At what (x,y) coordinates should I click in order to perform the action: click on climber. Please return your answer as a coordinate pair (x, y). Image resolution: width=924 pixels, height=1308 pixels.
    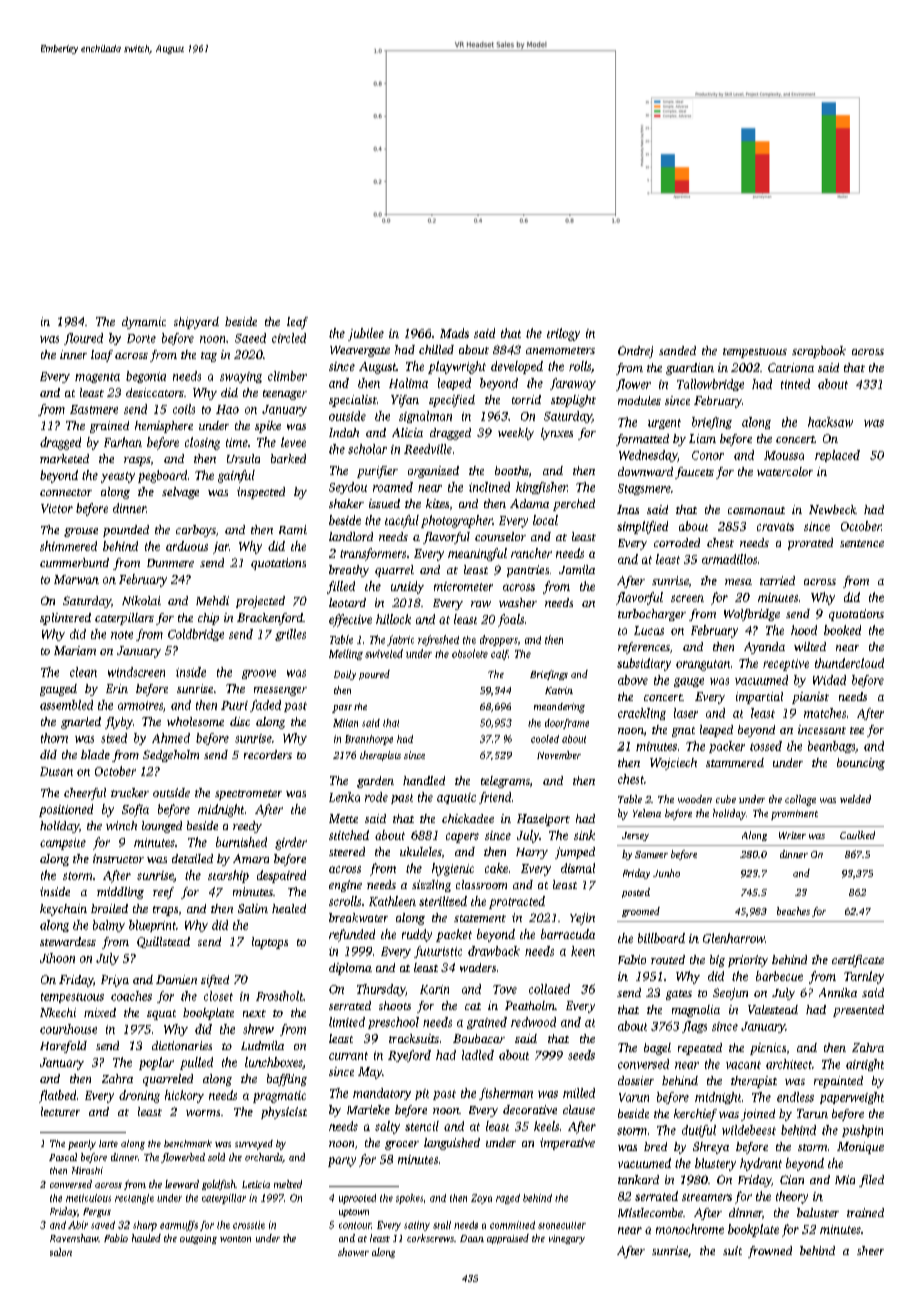
    Looking at the image, I should click on (287, 376).
